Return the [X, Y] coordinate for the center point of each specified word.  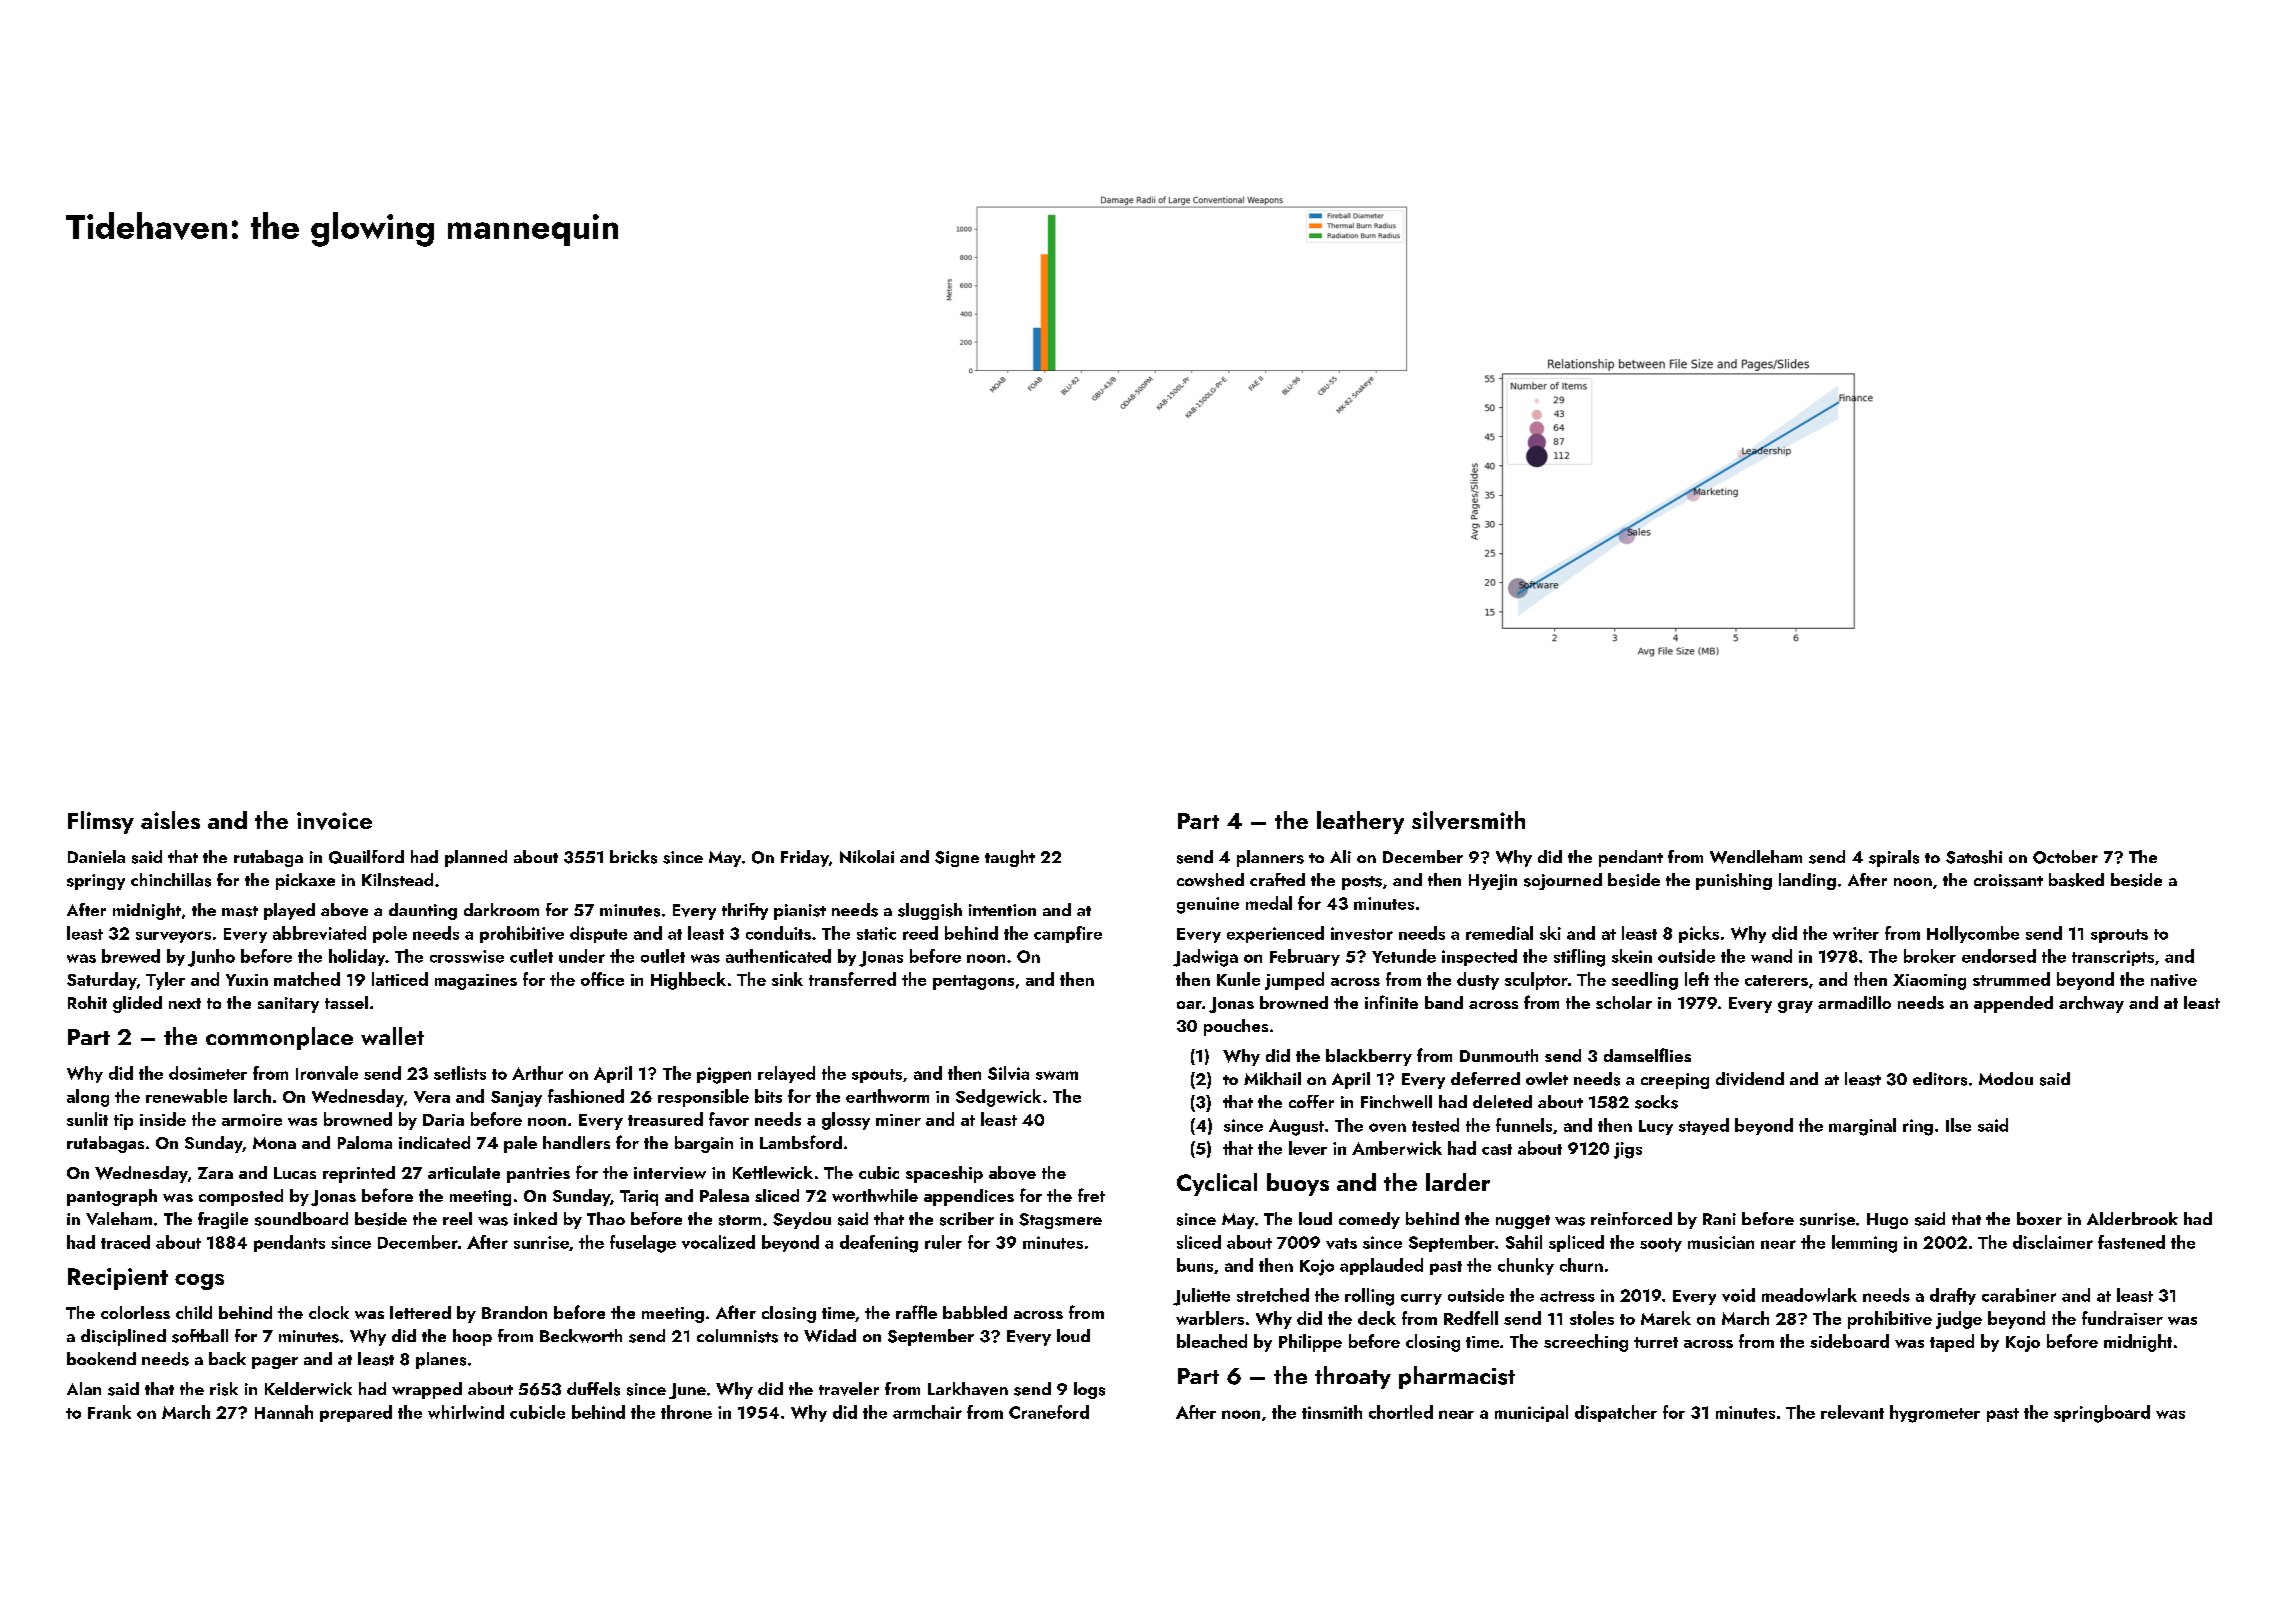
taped [1952, 1343]
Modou [2006, 1078]
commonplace [279, 1038]
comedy [1369, 1220]
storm [740, 1220]
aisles [170, 820]
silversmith [1468, 820]
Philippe [1310, 1343]
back [227, 1358]
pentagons [973, 982]
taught [1010, 858]
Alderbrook [2132, 1218]
